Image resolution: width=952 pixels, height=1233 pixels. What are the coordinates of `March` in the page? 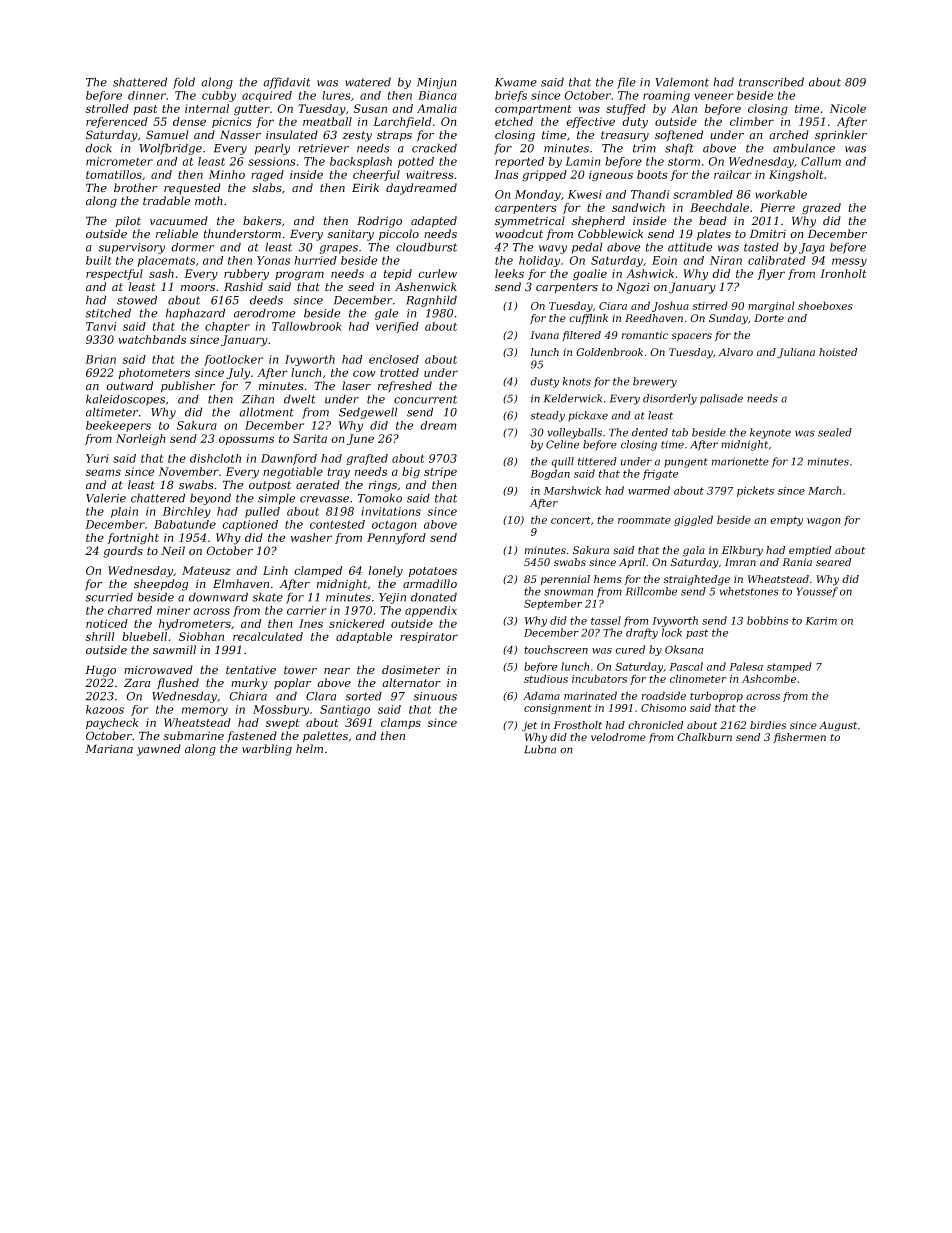 It's located at (825, 490).
